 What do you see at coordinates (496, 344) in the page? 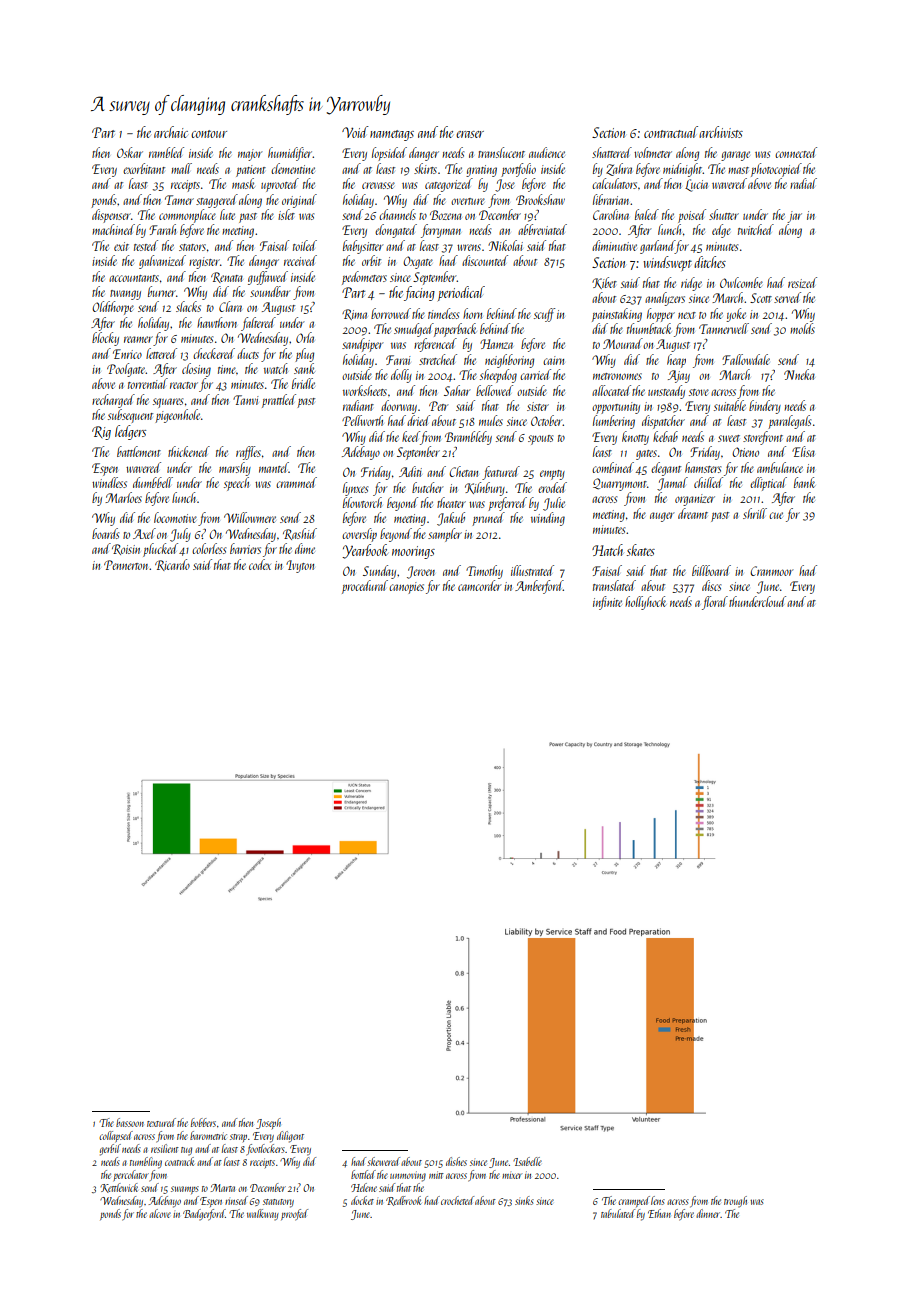
I see `Hamza` at bounding box center [496, 344].
